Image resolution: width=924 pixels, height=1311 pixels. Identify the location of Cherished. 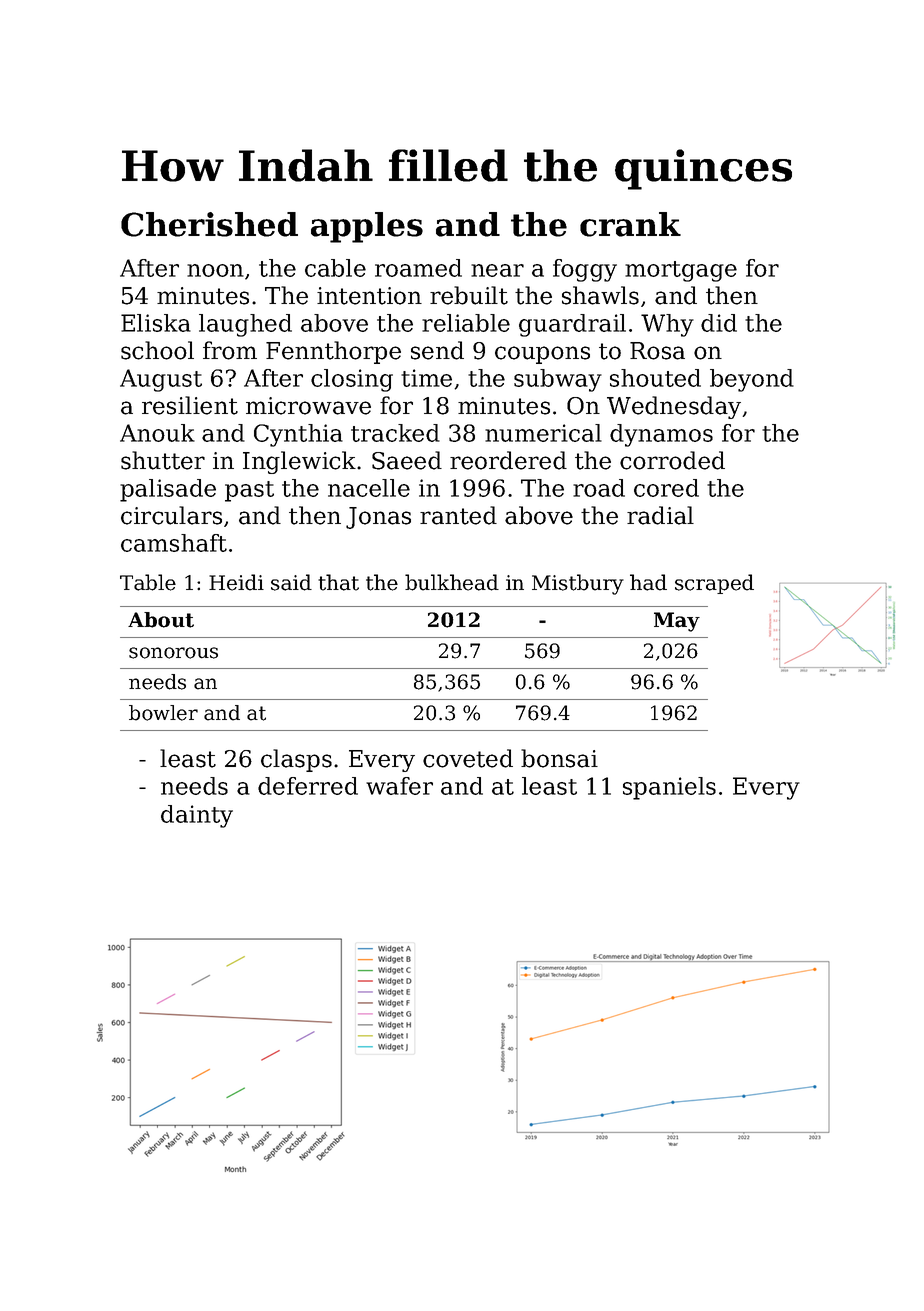
(209, 224).
